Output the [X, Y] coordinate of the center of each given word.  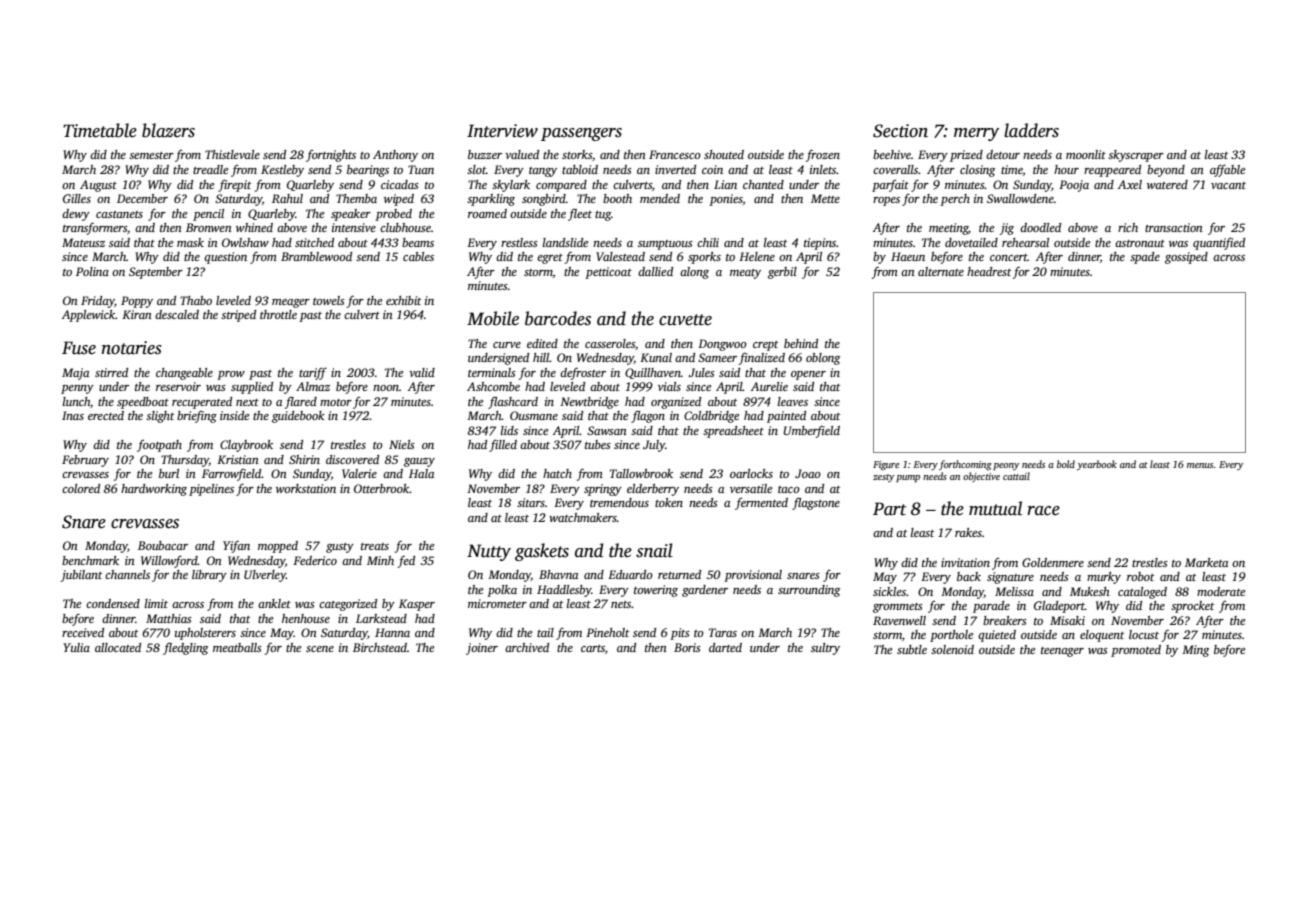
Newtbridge [589, 403]
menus [1200, 465]
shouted [724, 154]
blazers [168, 130]
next [247, 402]
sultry [825, 649]
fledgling [185, 649]
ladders [1031, 130]
